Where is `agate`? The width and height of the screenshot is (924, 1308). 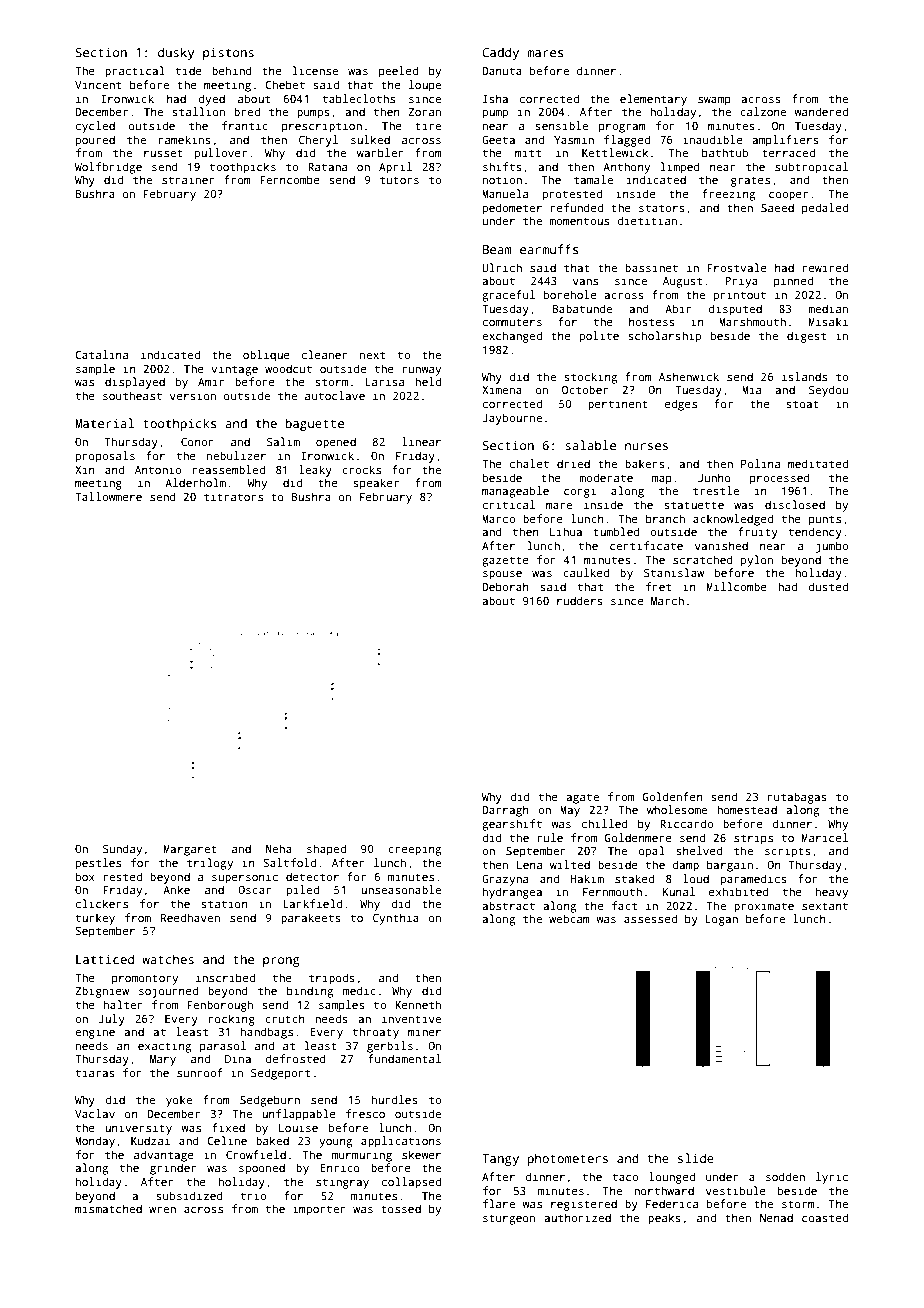 agate is located at coordinates (582, 798).
